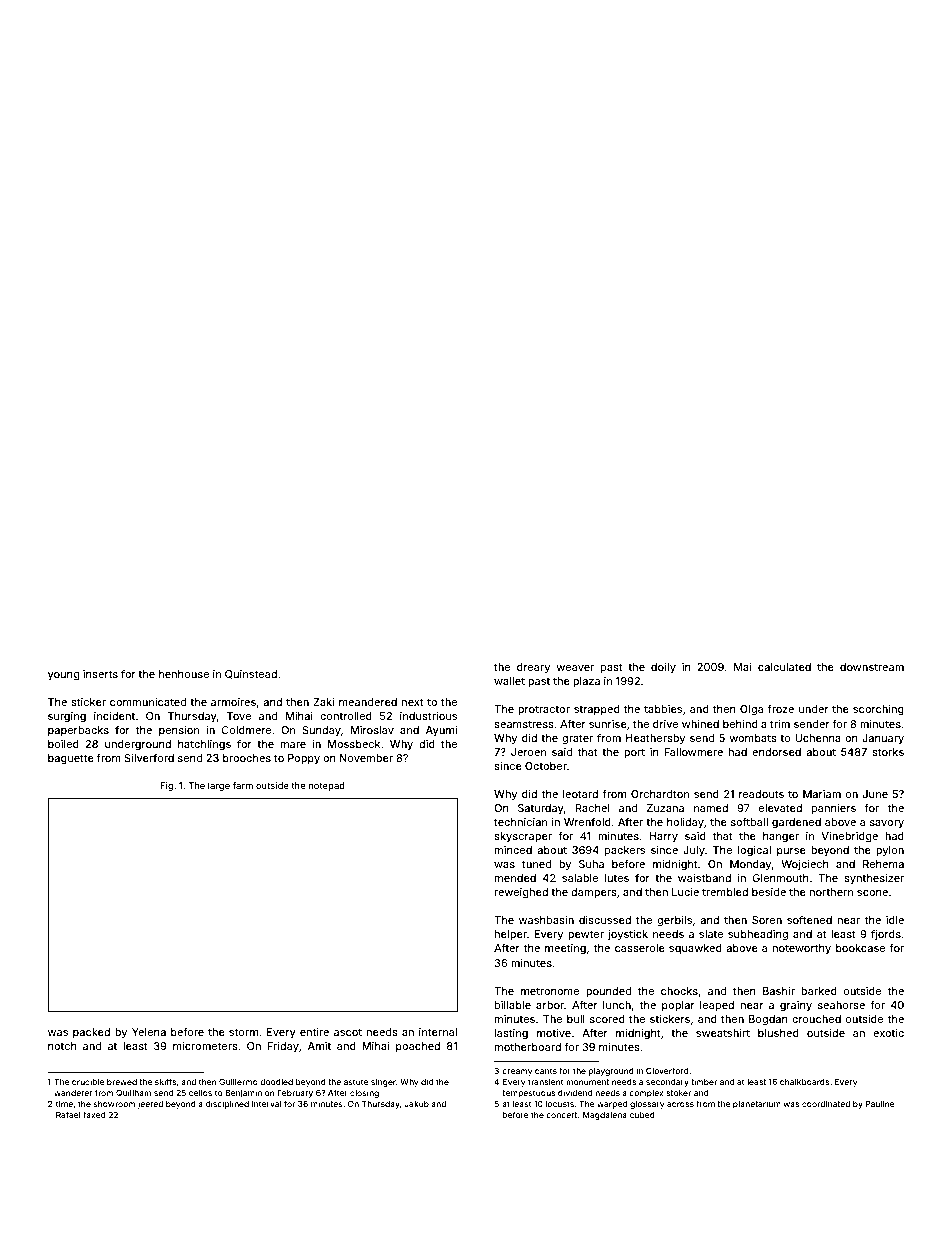 This screenshot has height=1233, width=952. What do you see at coordinates (515, 878) in the screenshot?
I see `mended` at bounding box center [515, 878].
